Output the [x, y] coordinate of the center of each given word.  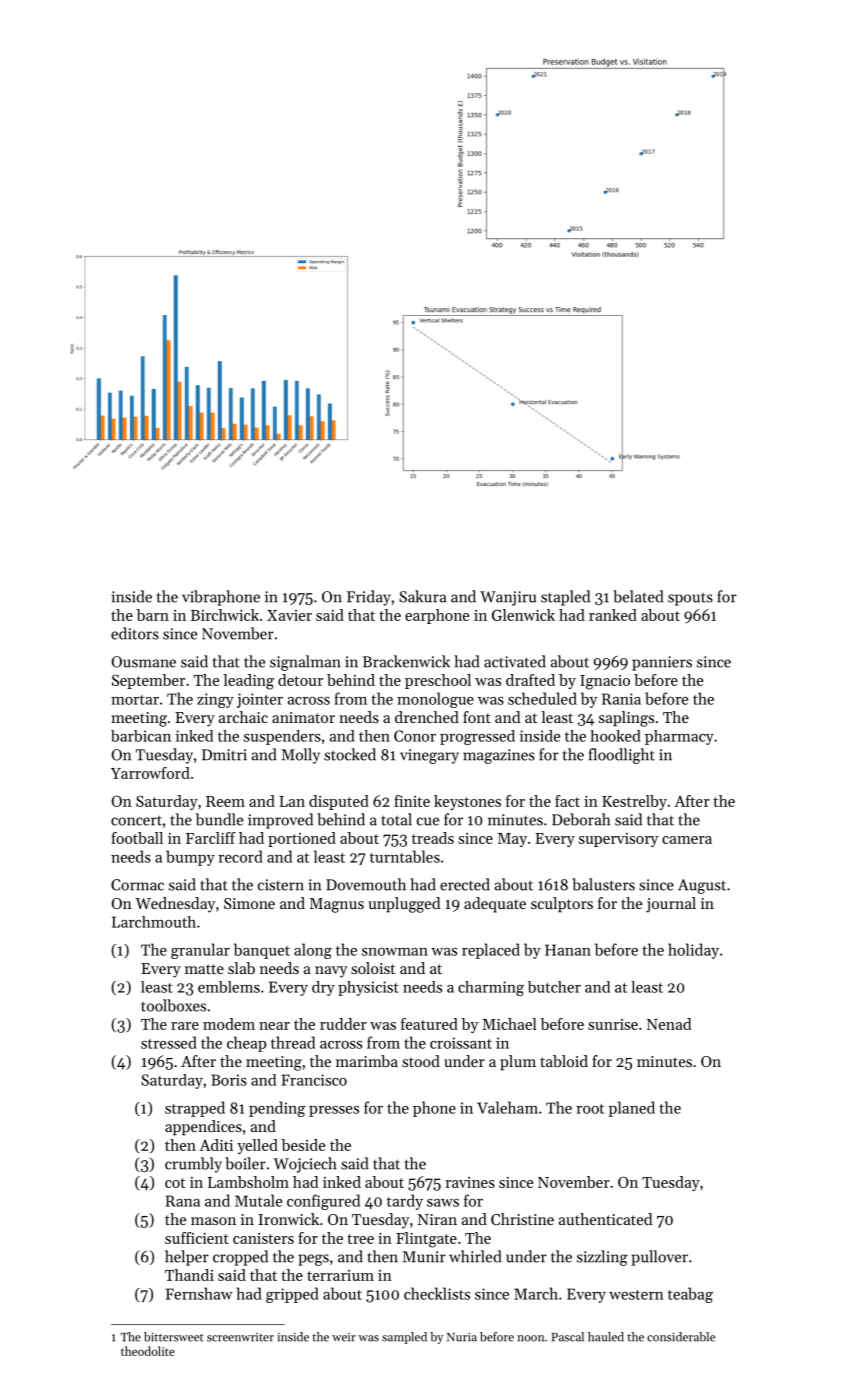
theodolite [148, 1351]
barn [152, 615]
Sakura [423, 596]
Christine [522, 1219]
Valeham [507, 1107]
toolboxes [173, 1005]
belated [638, 596]
